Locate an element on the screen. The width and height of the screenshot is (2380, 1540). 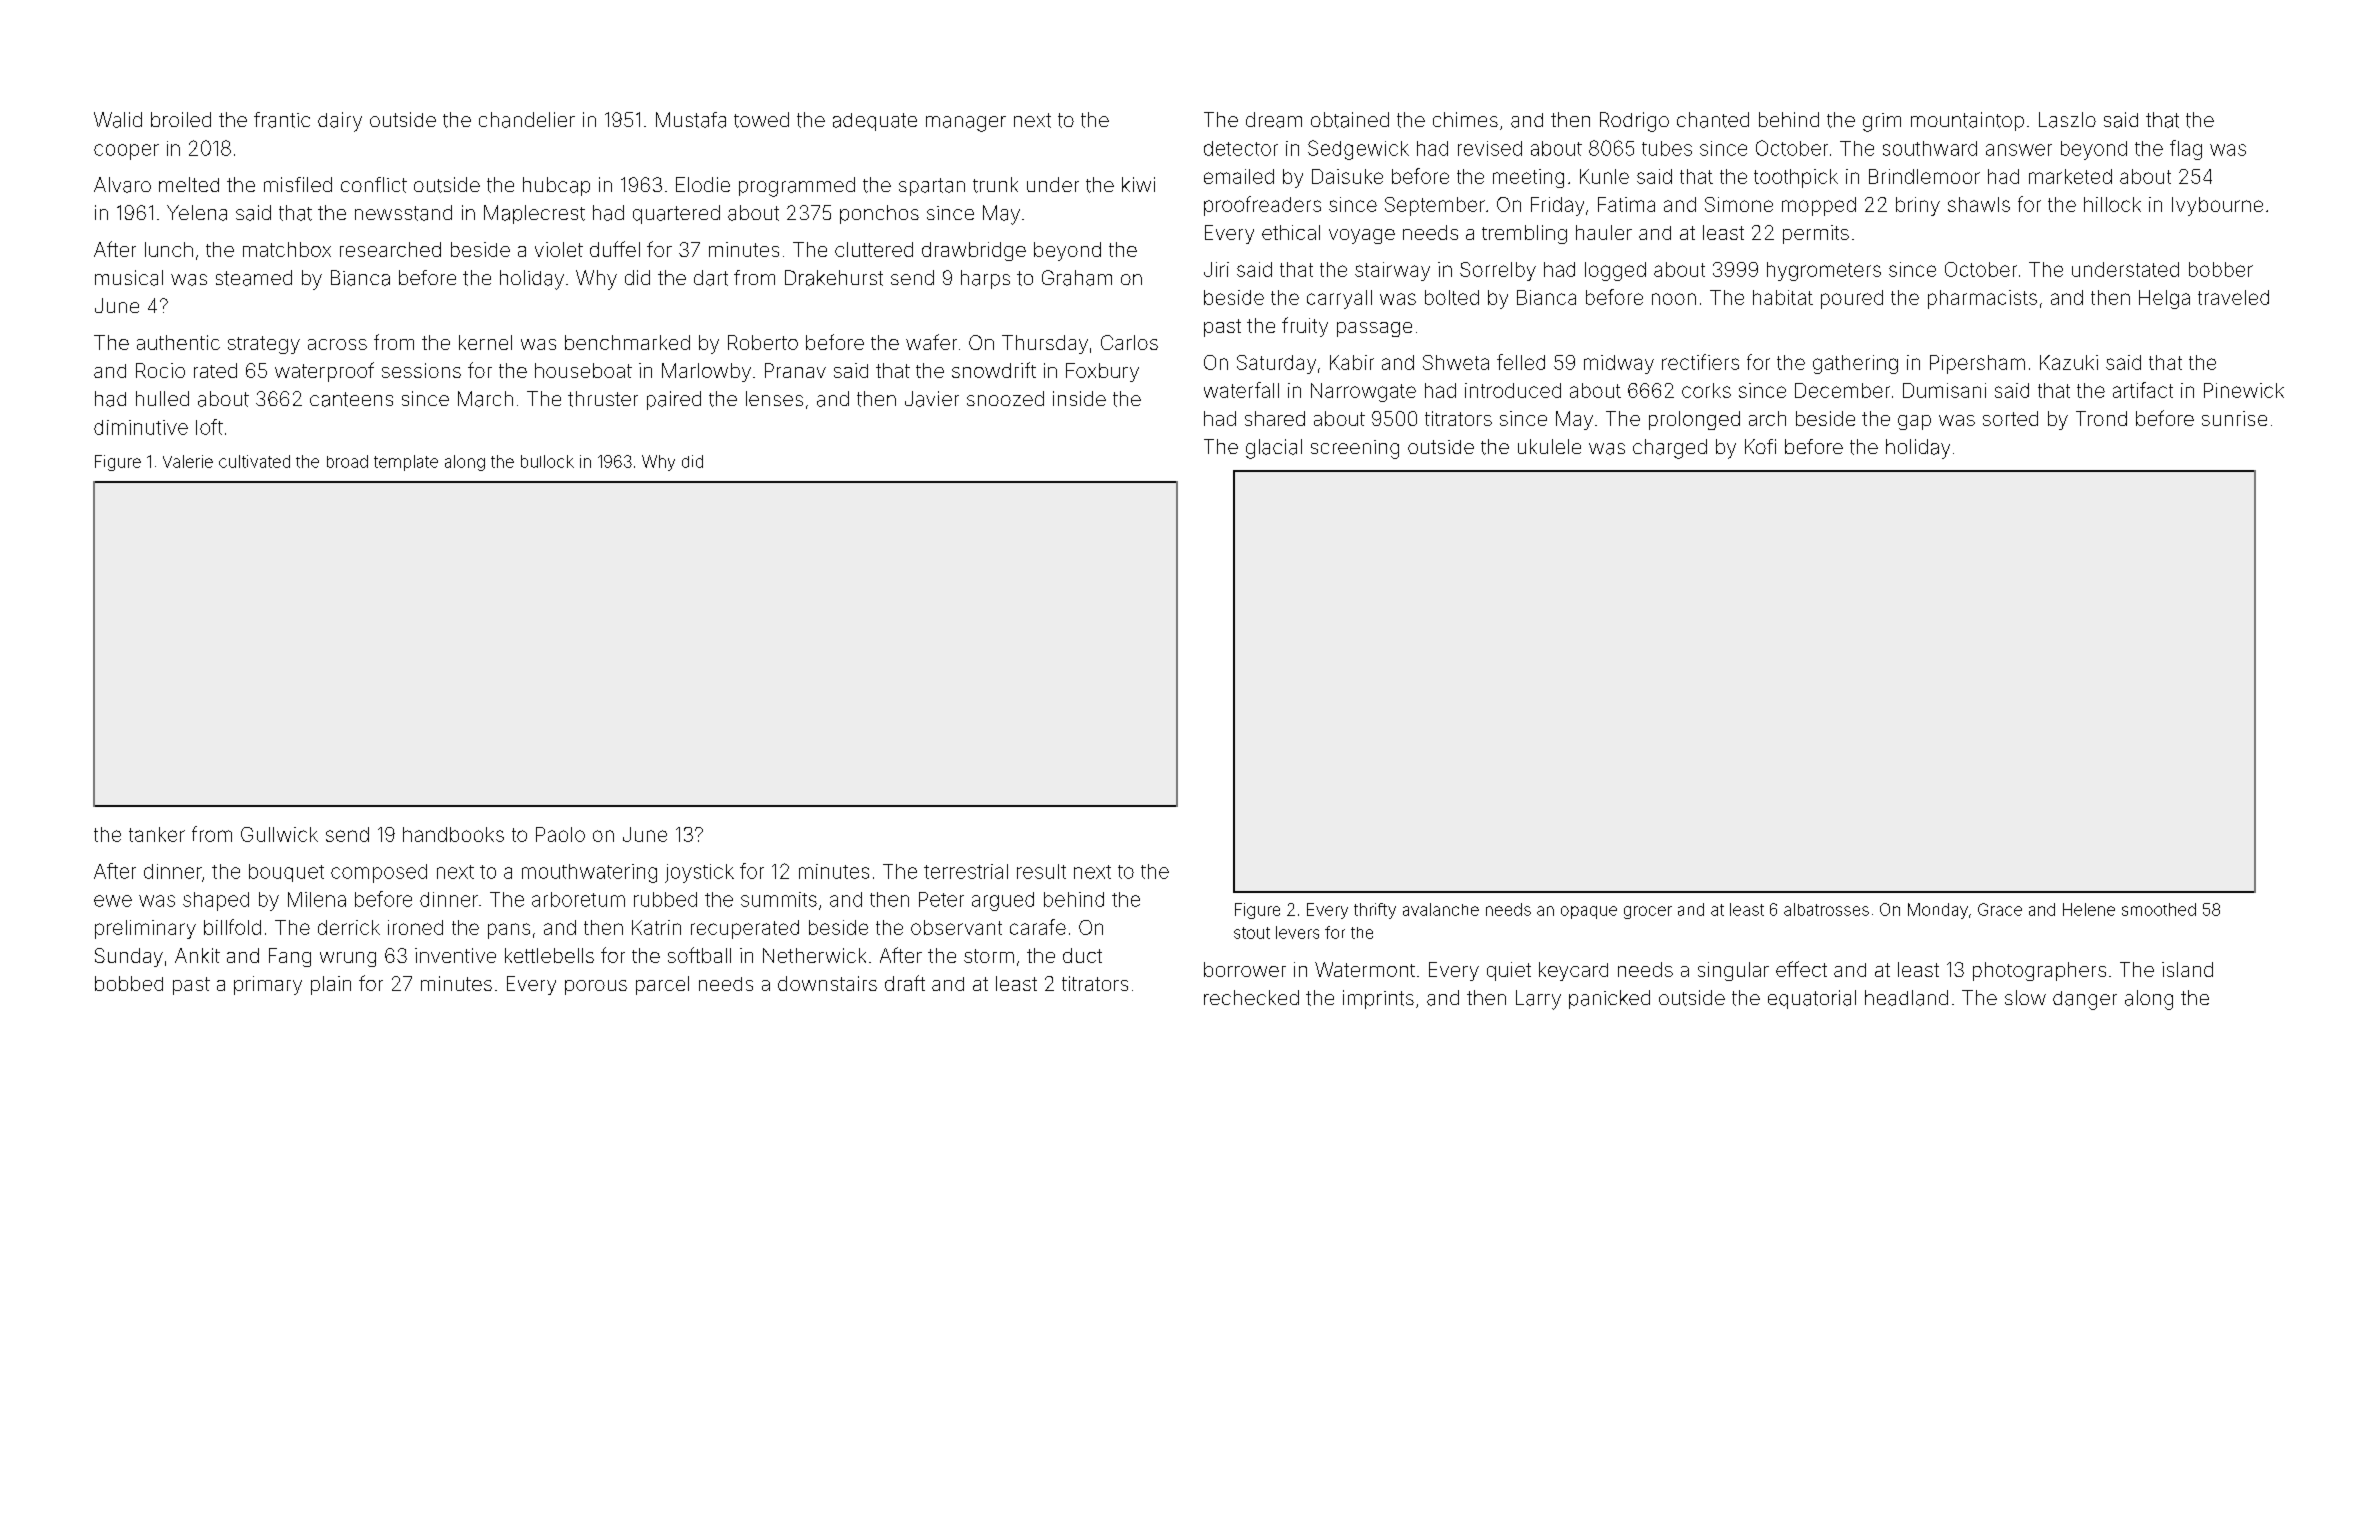
grim is located at coordinates (1882, 122).
